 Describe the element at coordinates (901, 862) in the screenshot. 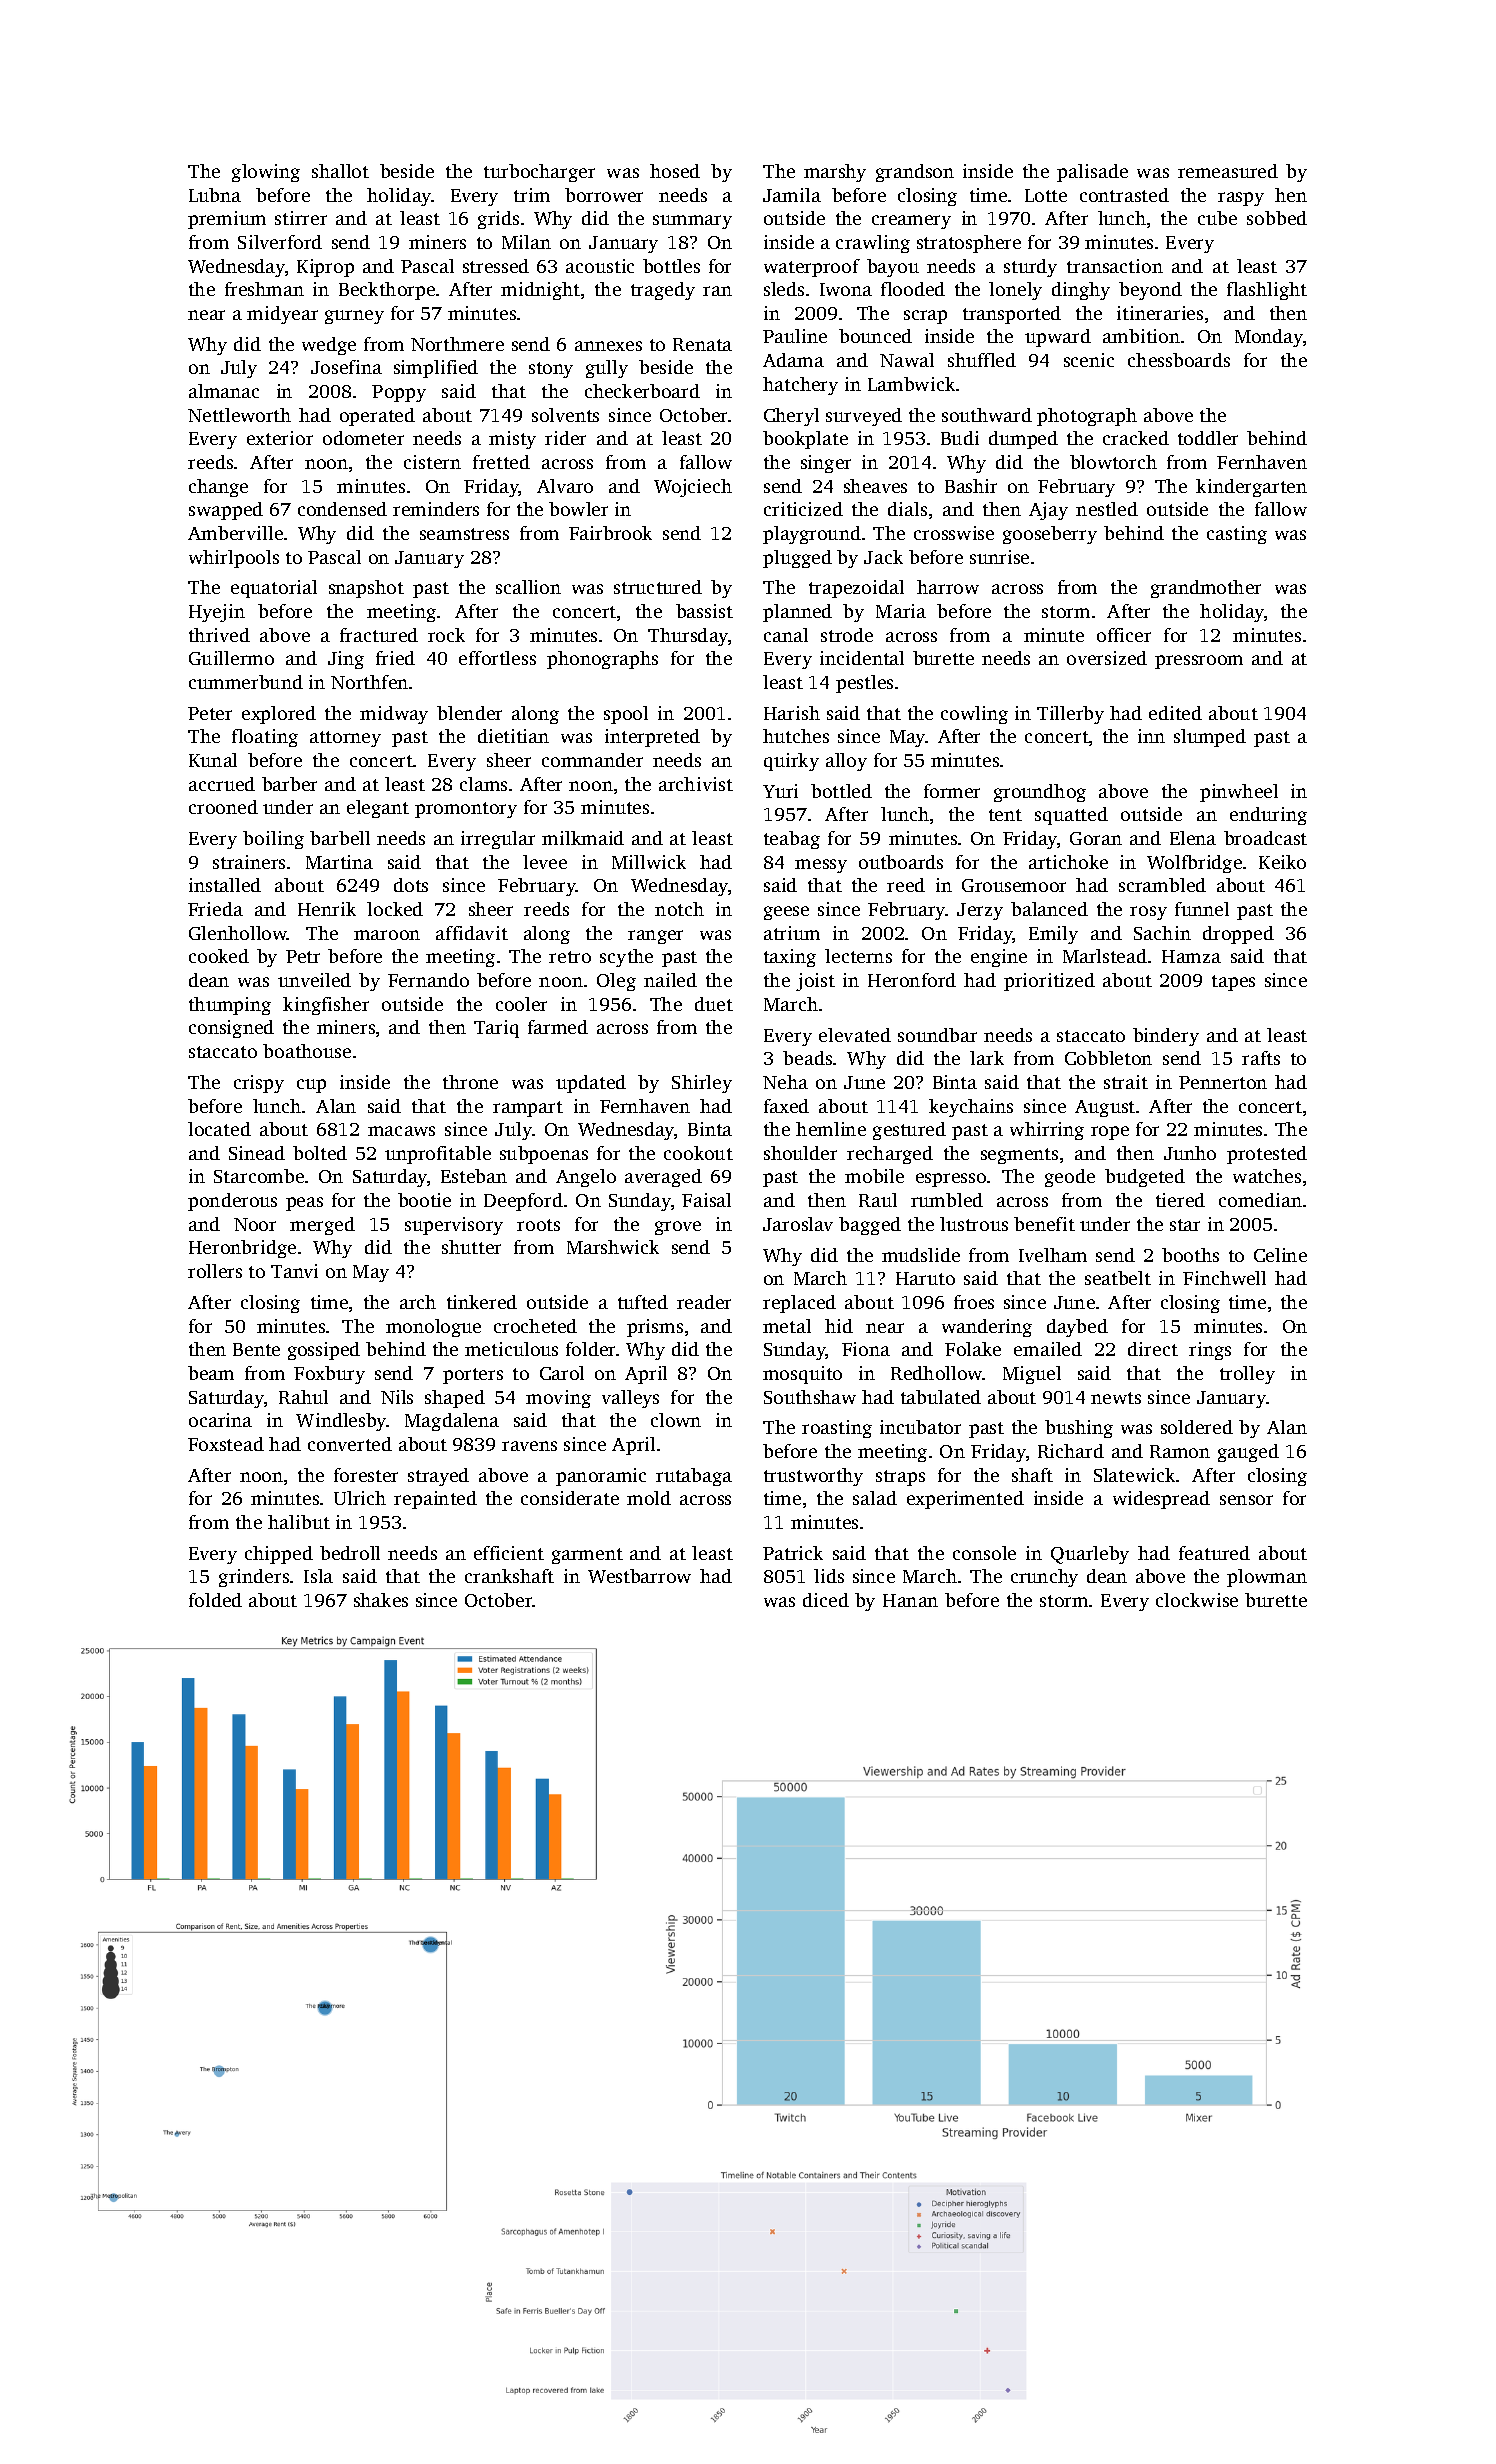

I see `outboards` at that location.
